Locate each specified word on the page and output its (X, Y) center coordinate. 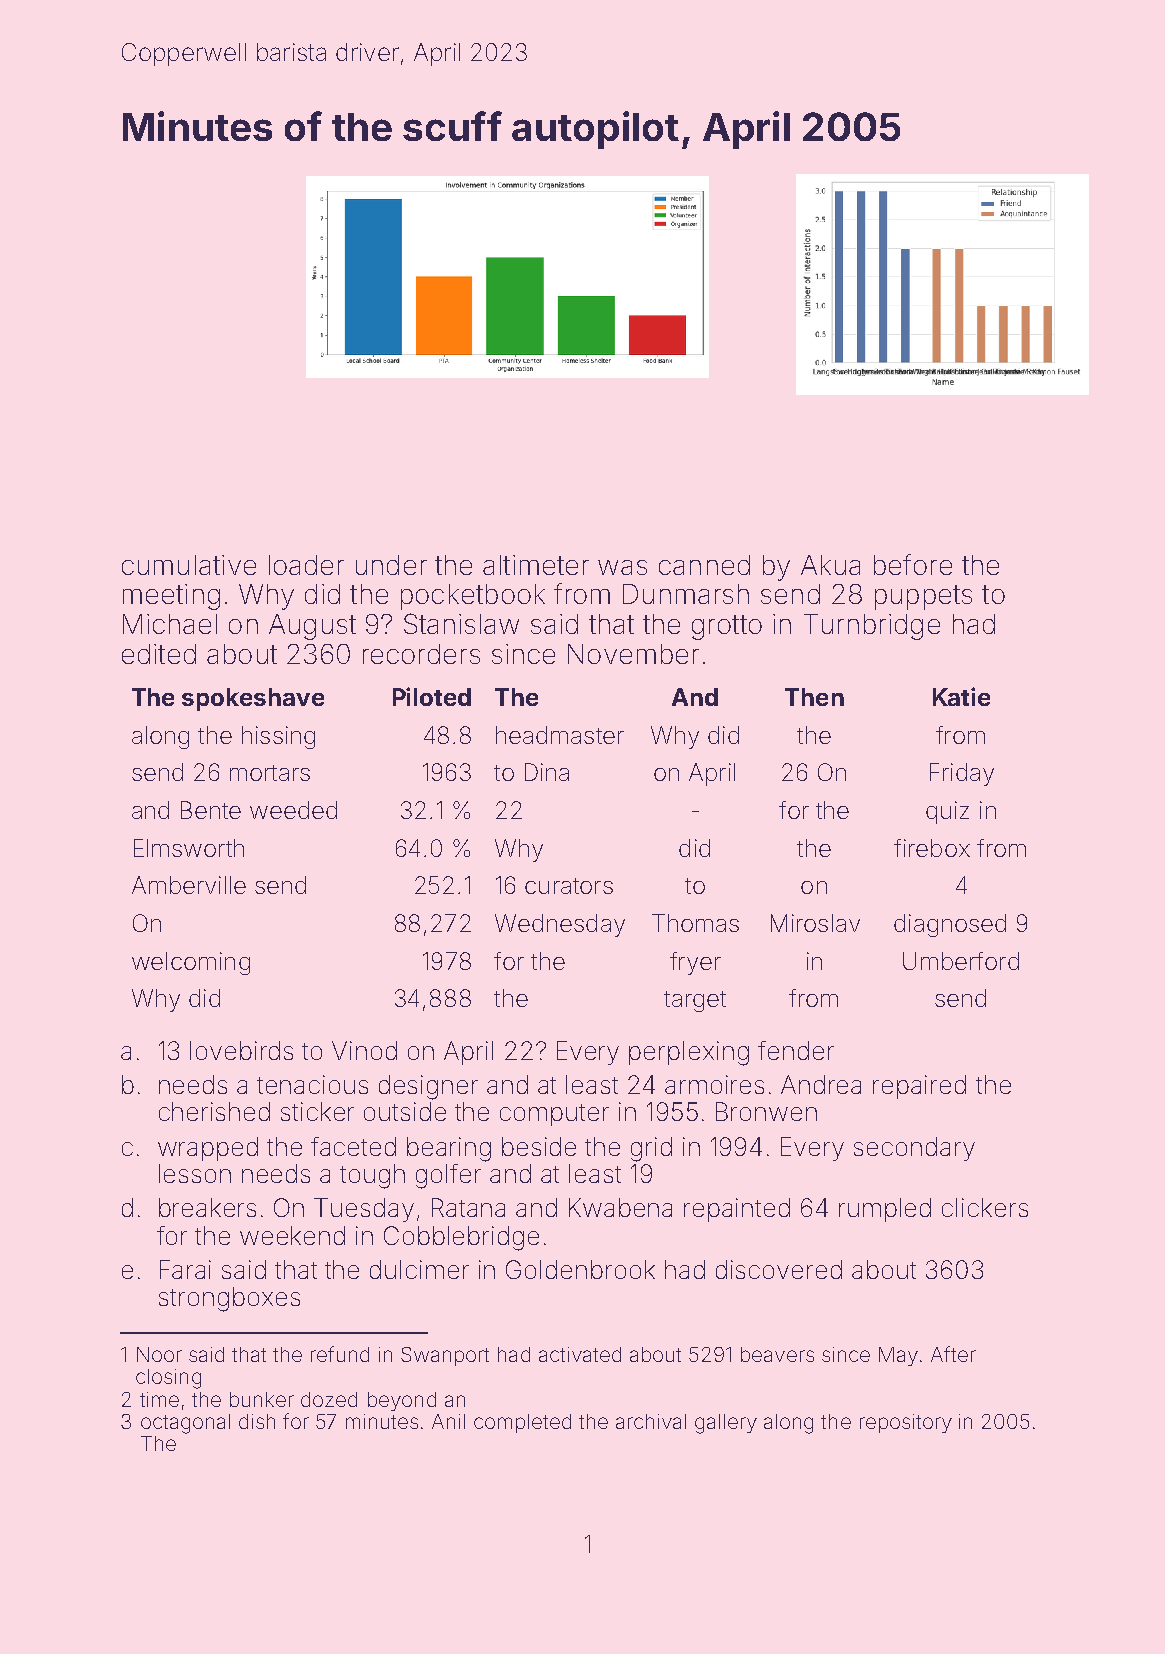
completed (522, 1423)
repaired (919, 1087)
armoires (714, 1084)
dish (257, 1421)
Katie (961, 696)
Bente (211, 810)
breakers (207, 1207)
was (622, 567)
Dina (547, 772)
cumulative (189, 565)
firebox (932, 848)
